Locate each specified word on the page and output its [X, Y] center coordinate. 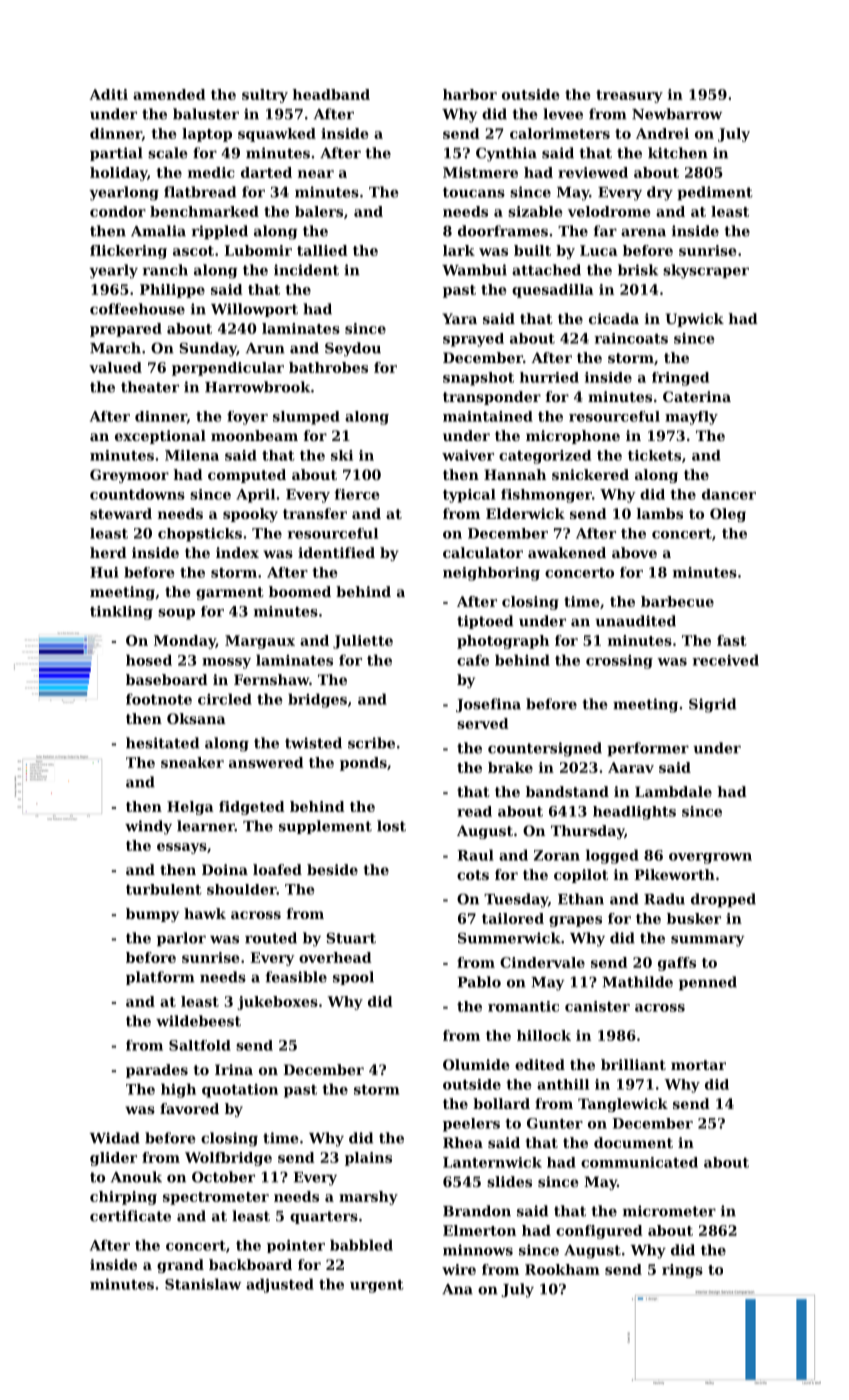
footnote [159, 699]
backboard [250, 1264]
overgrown [710, 858]
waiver [468, 455]
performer [648, 749]
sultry [265, 96]
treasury [629, 96]
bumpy [152, 915]
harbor [470, 94]
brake [510, 767]
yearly [113, 271]
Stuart [351, 938]
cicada [614, 318]
